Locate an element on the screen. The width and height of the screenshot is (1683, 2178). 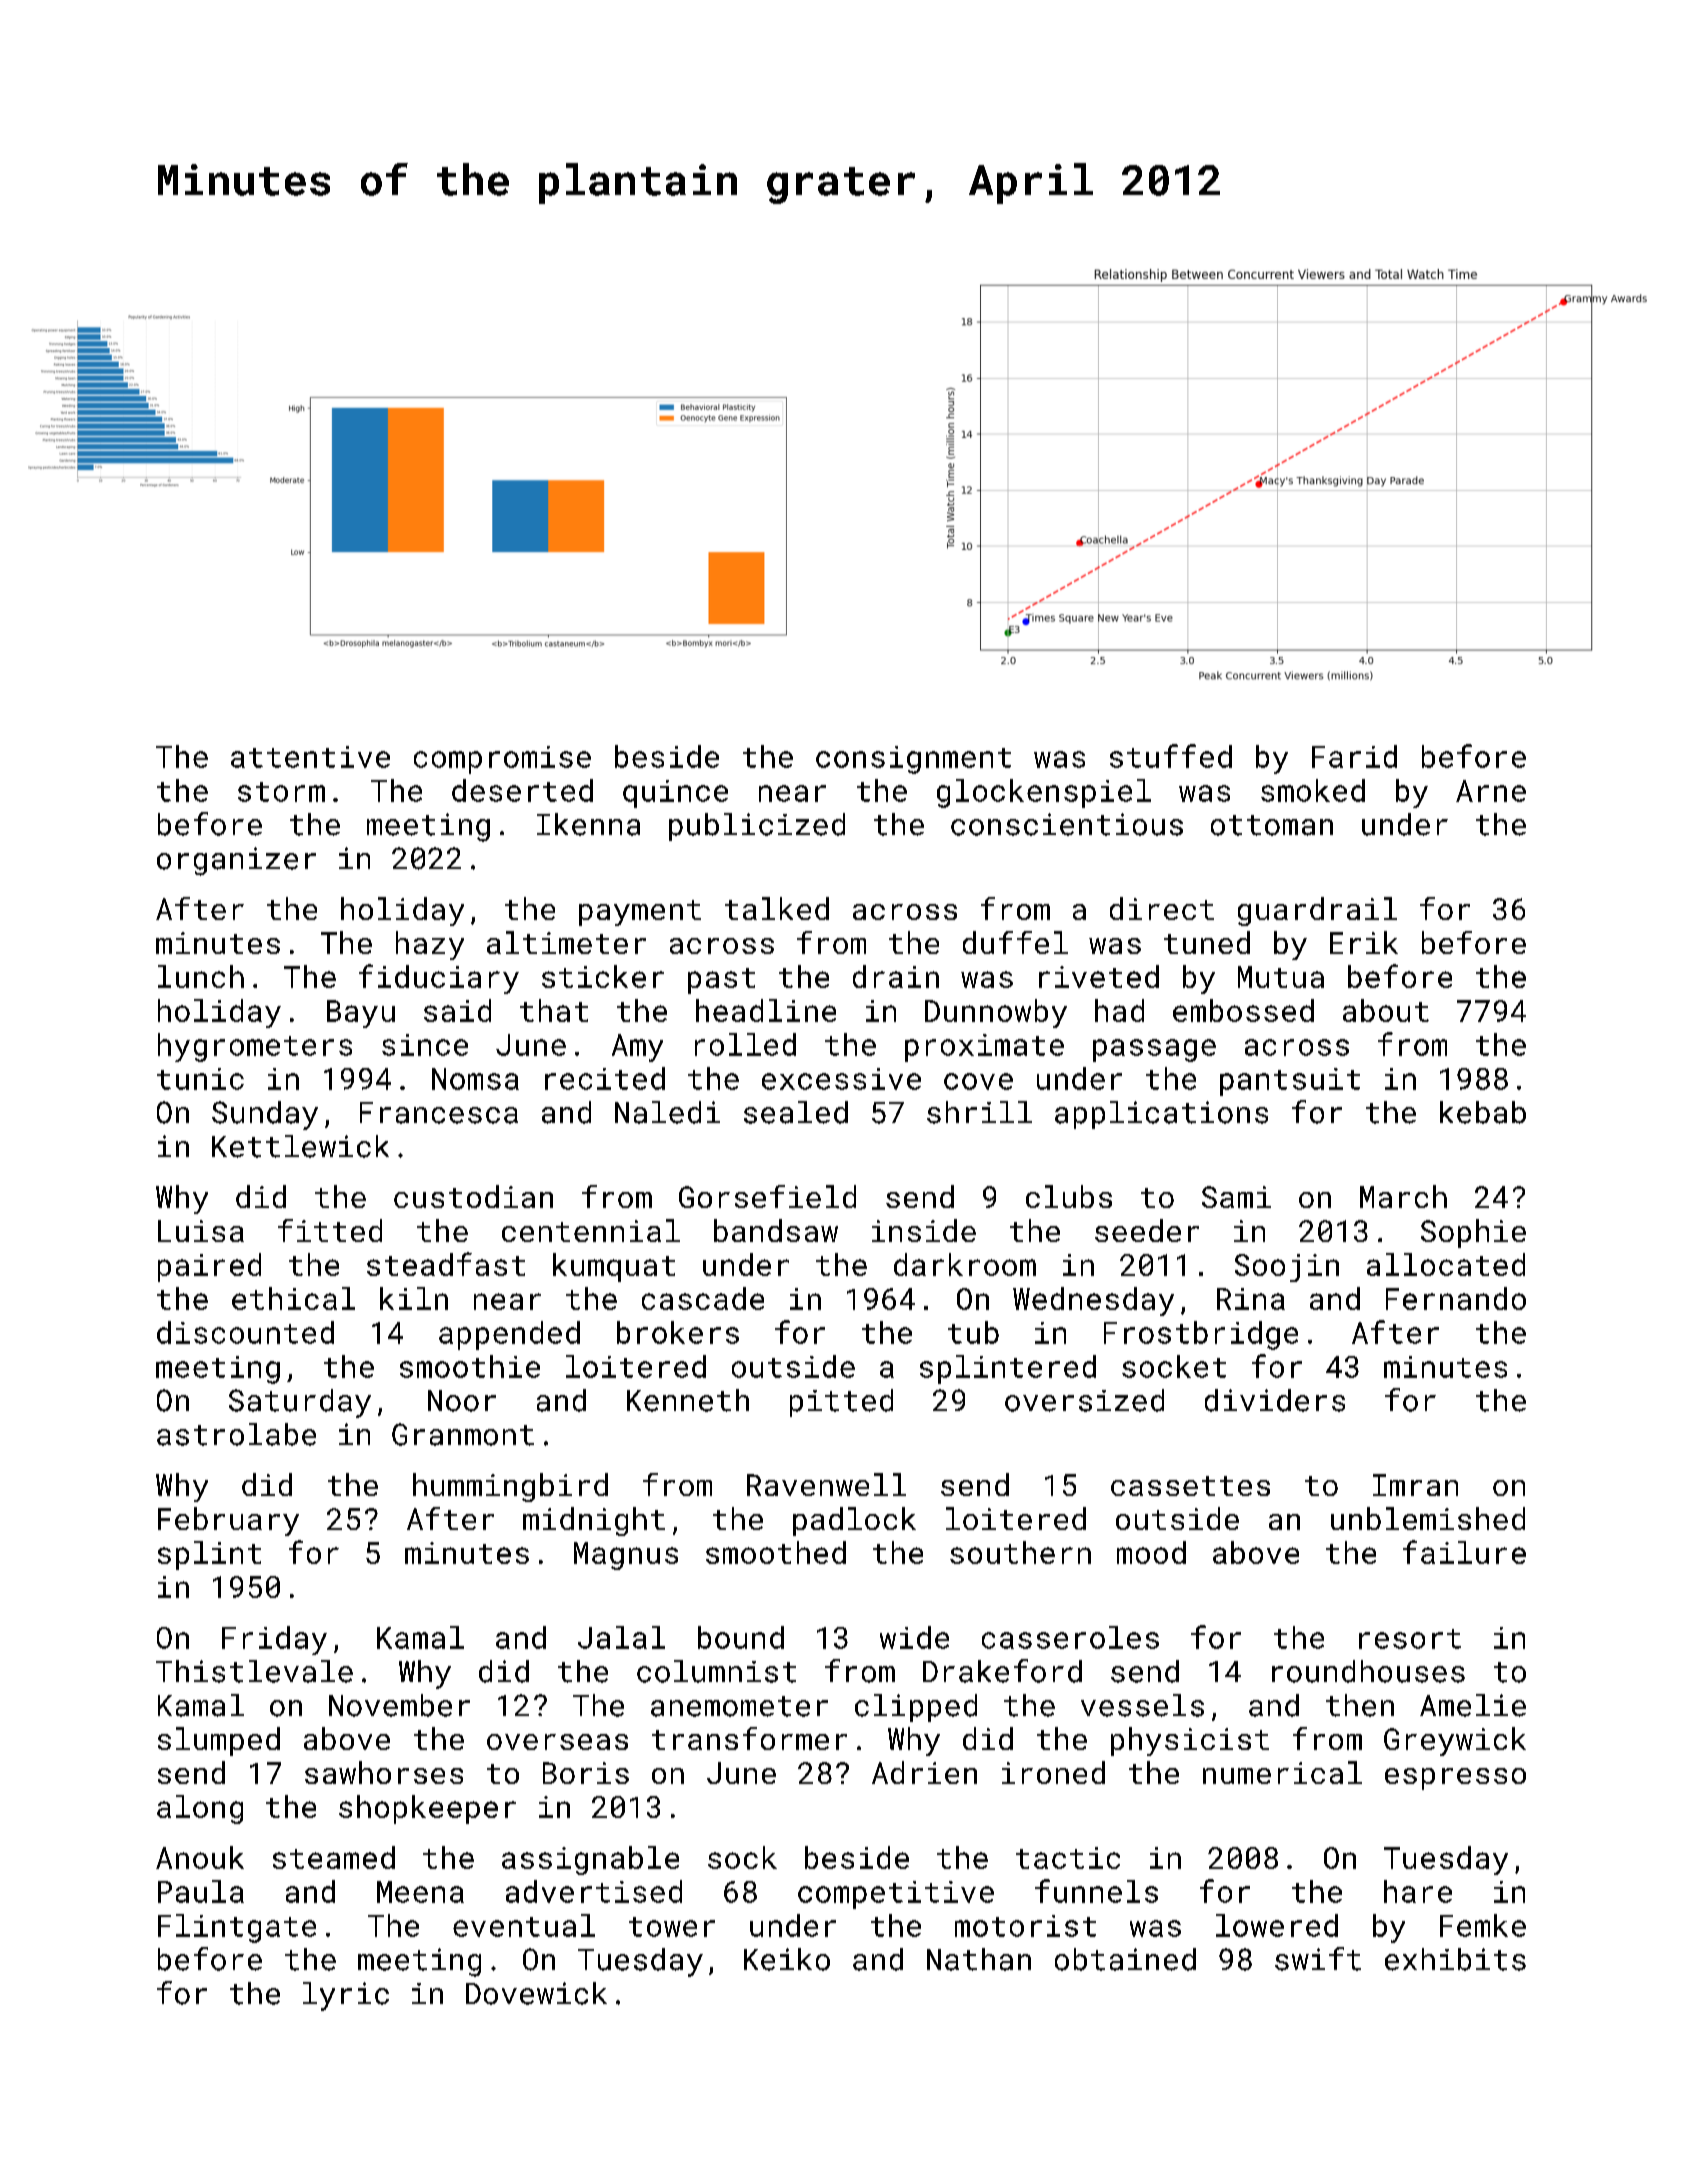
consignment is located at coordinates (913, 760).
